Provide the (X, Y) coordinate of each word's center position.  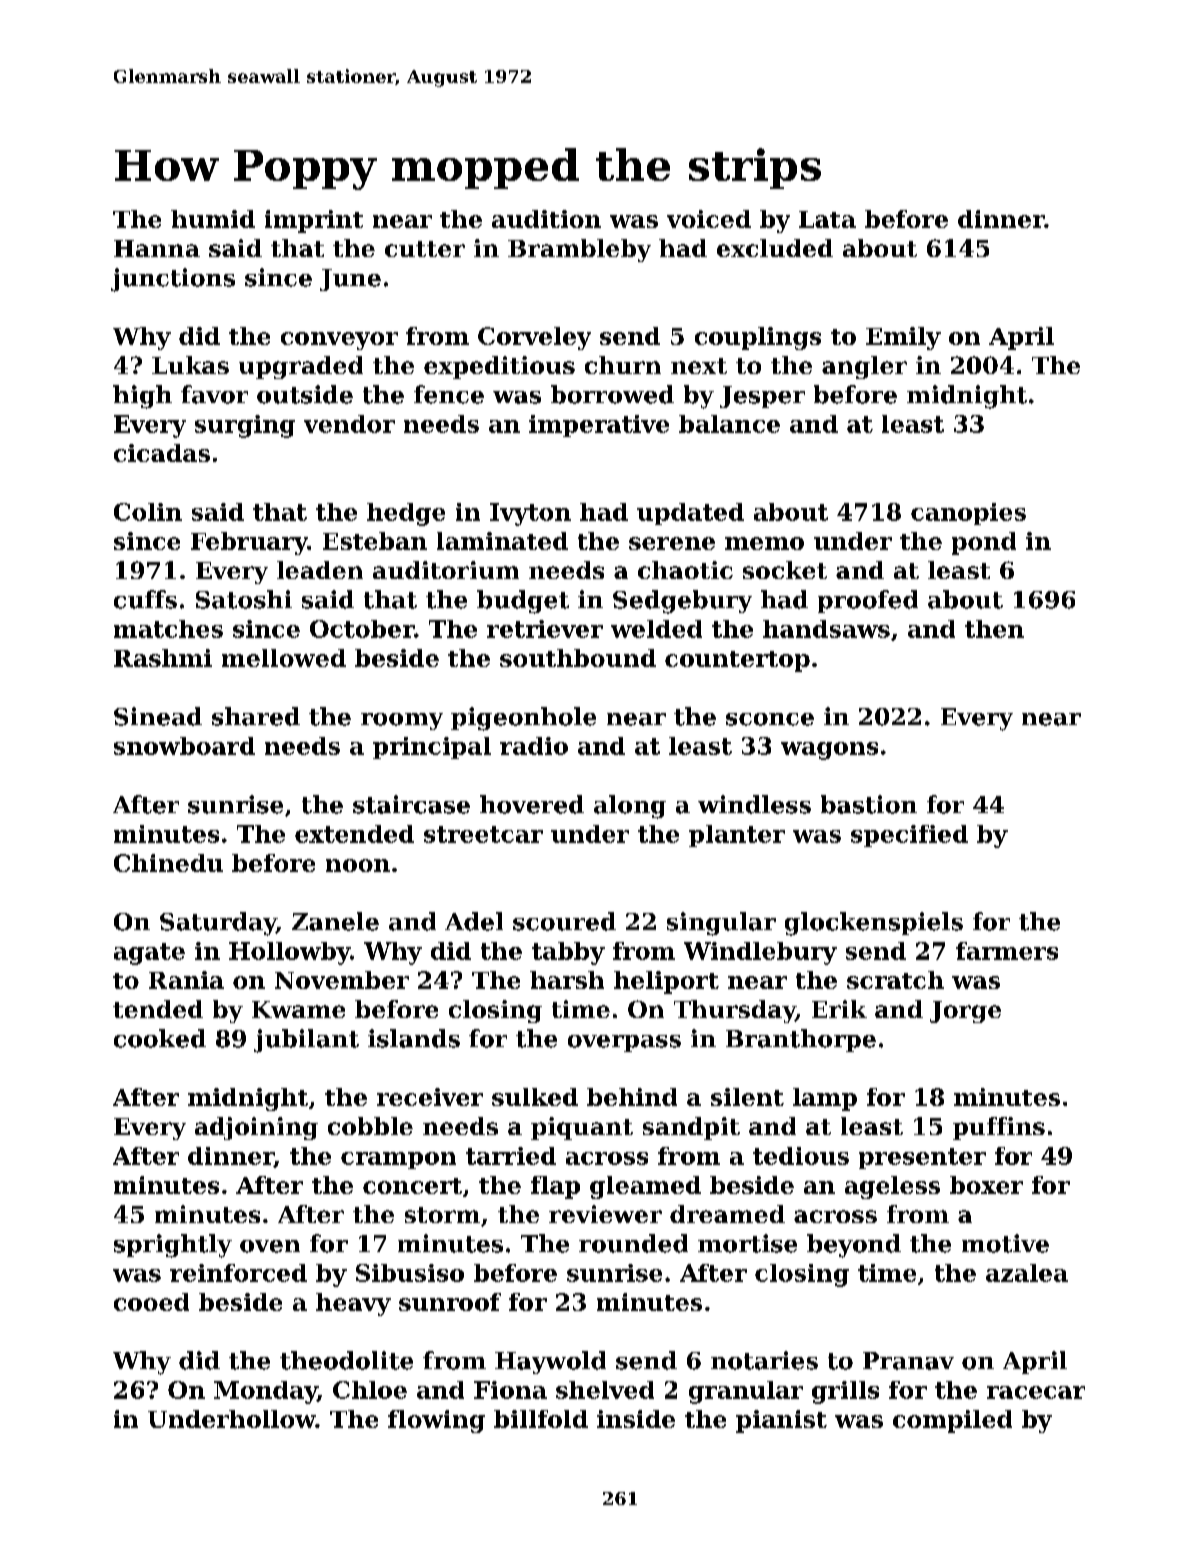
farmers (1007, 951)
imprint (314, 221)
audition (546, 219)
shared (256, 716)
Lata (827, 219)
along (630, 807)
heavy (353, 1304)
